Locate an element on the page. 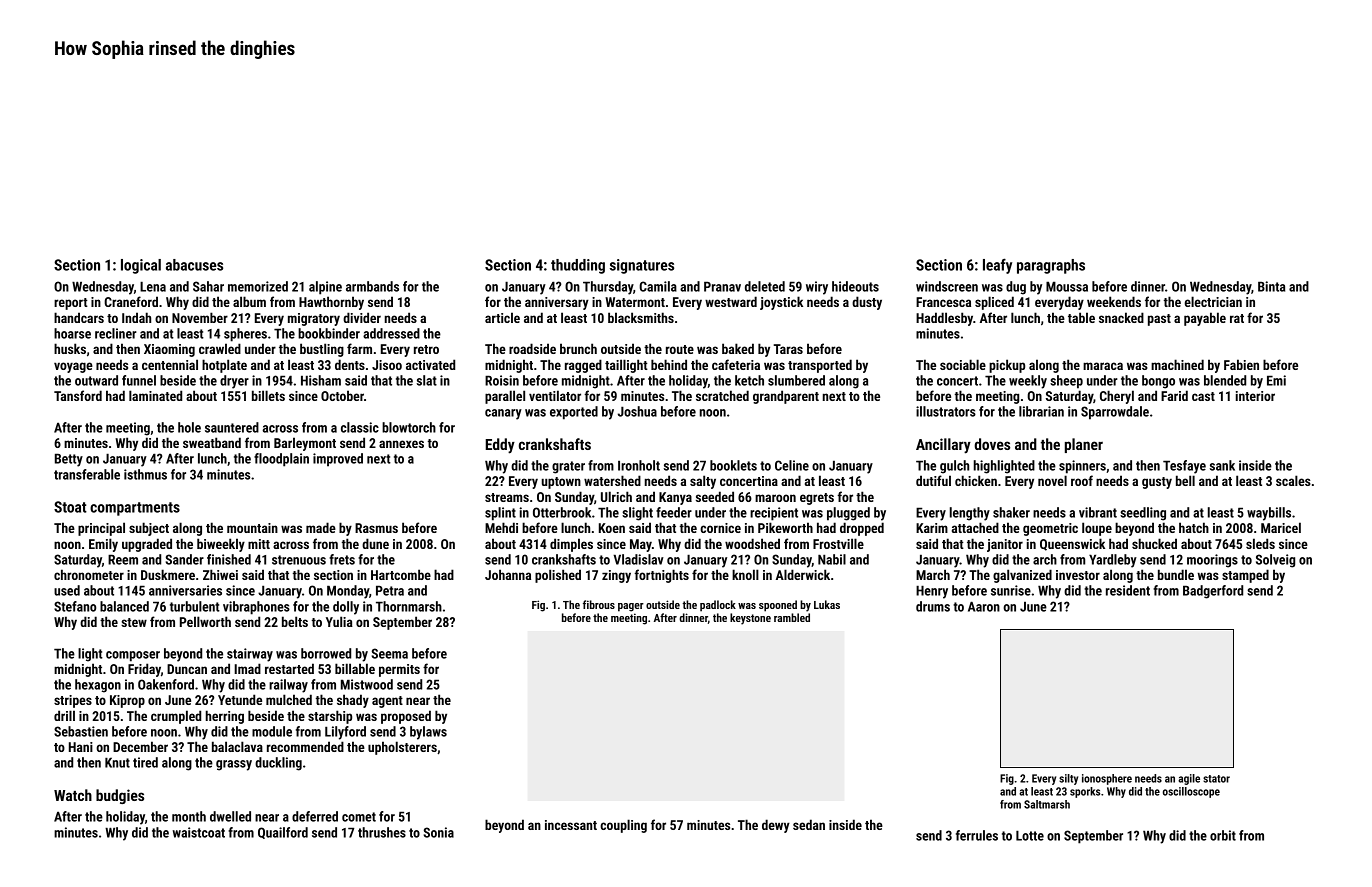  mountain is located at coordinates (252, 528).
